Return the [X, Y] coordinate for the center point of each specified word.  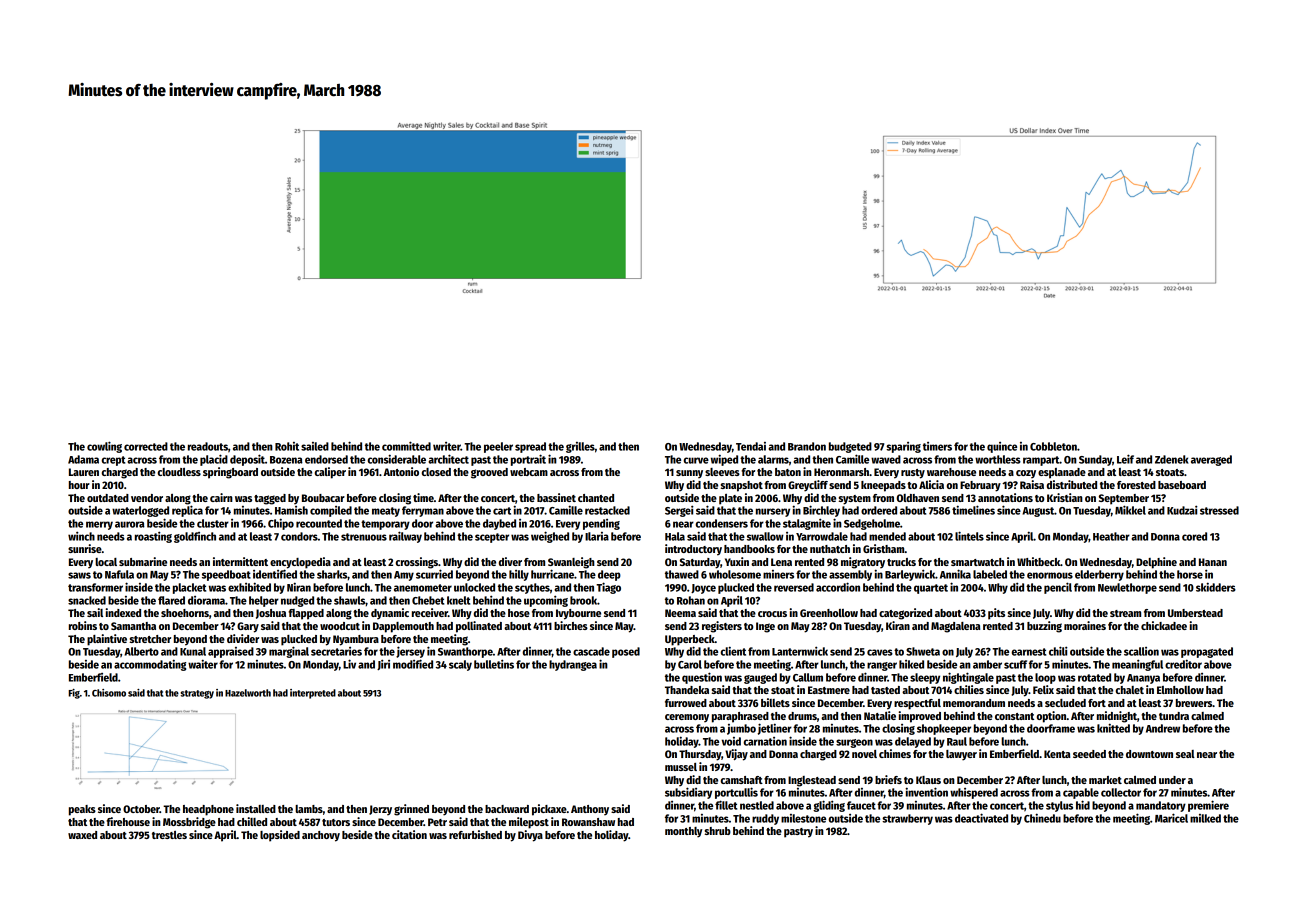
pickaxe [549, 810]
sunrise [85, 548]
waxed [82, 835]
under [1172, 780]
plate [730, 499]
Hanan [1213, 562]
